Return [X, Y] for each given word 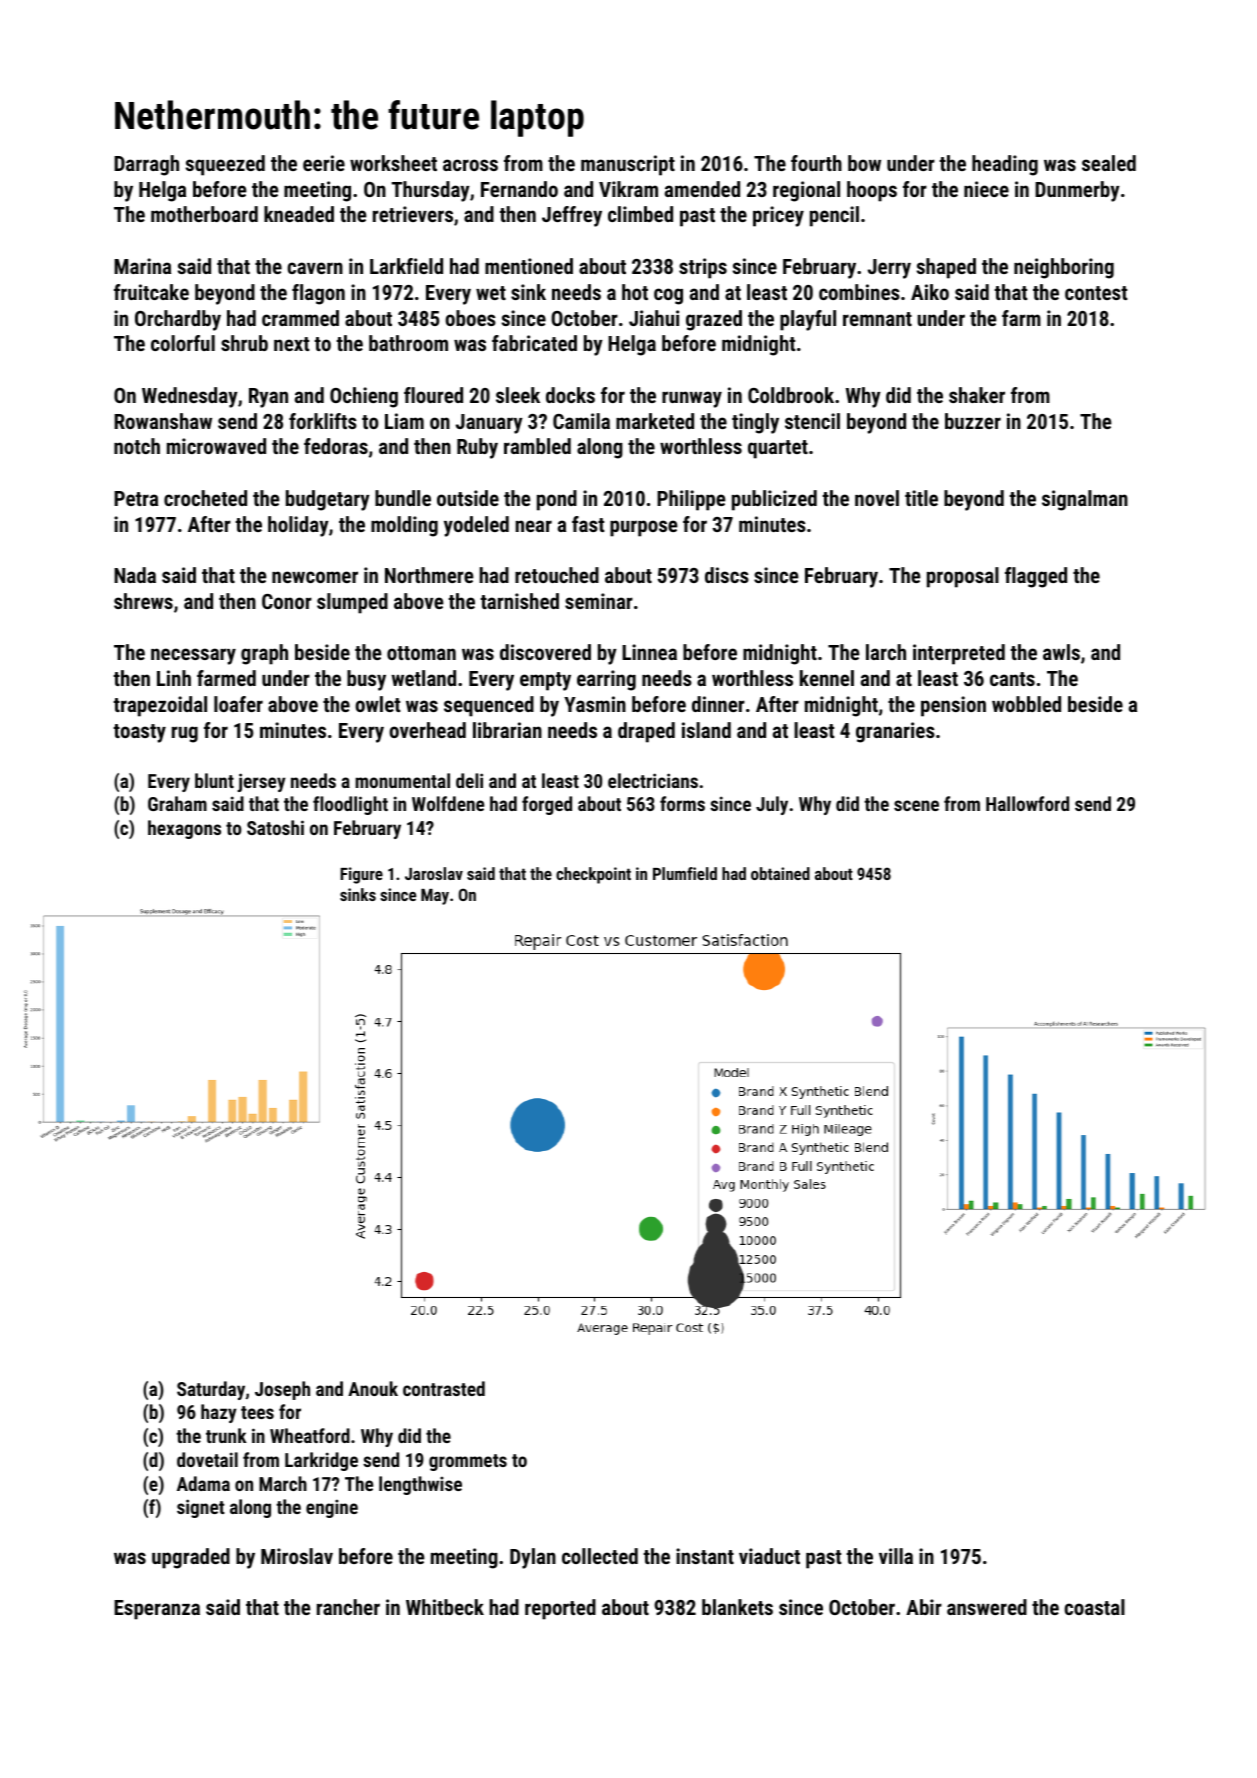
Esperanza [157, 1610]
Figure [361, 875]
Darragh [146, 165]
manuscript [628, 165]
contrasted [444, 1388]
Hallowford [1027, 803]
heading [1005, 165]
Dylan [533, 1558]
